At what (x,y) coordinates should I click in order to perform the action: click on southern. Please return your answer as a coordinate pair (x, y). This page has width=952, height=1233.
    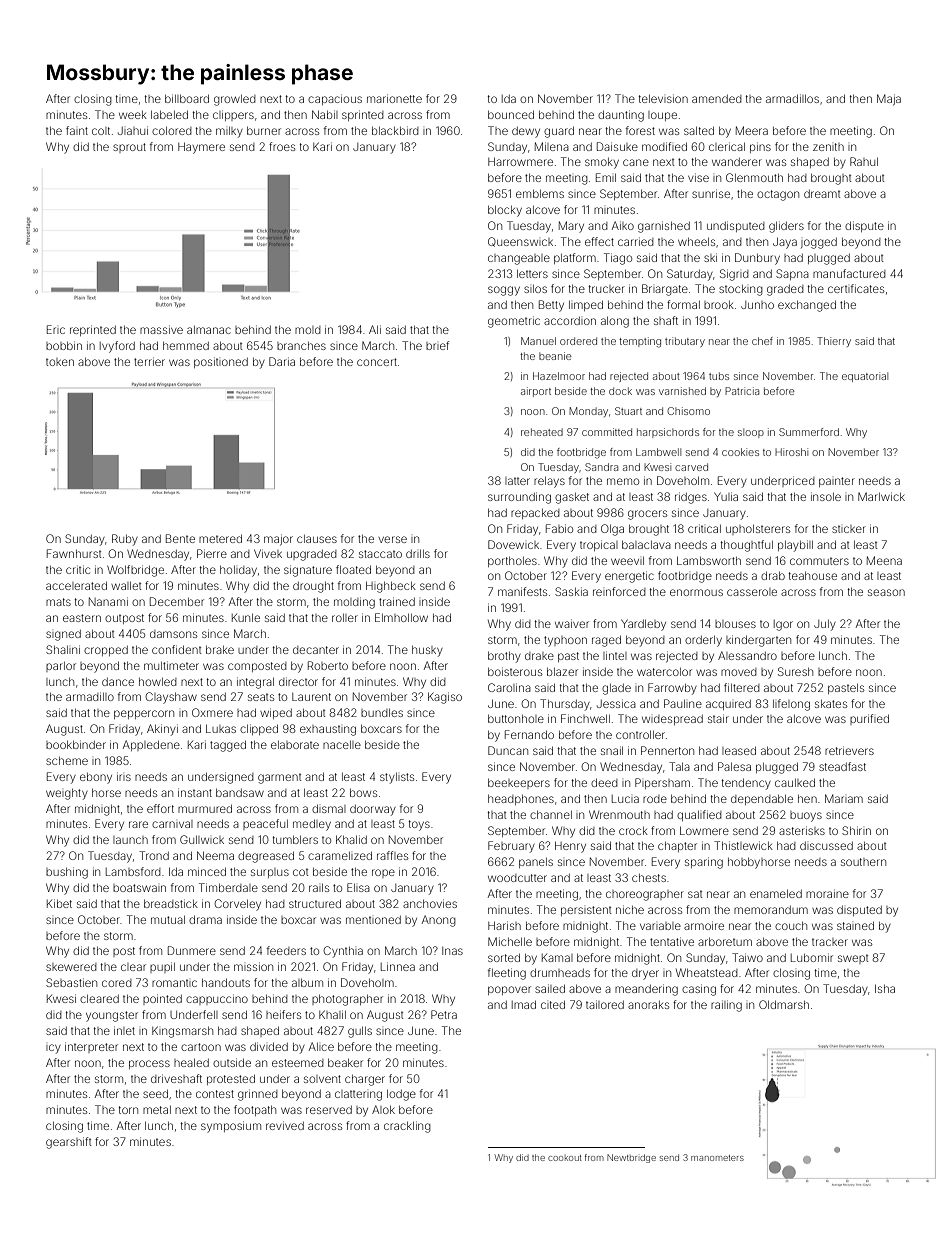
    Looking at the image, I should click on (863, 862).
